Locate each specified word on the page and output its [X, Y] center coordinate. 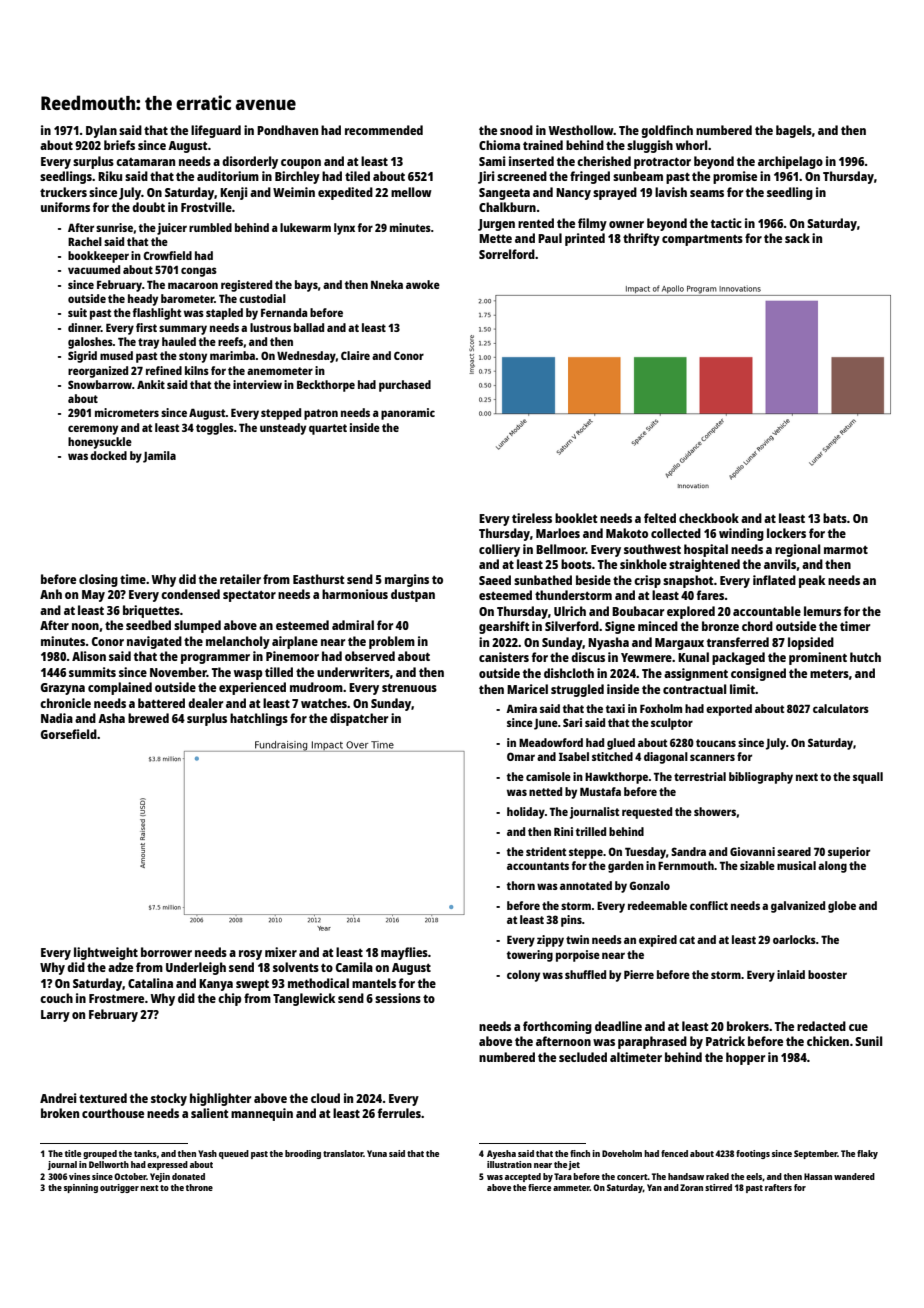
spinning [81, 1188]
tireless [532, 518]
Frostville [206, 207]
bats [835, 518]
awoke [423, 284]
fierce [539, 1187]
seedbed [148, 625]
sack [797, 238]
